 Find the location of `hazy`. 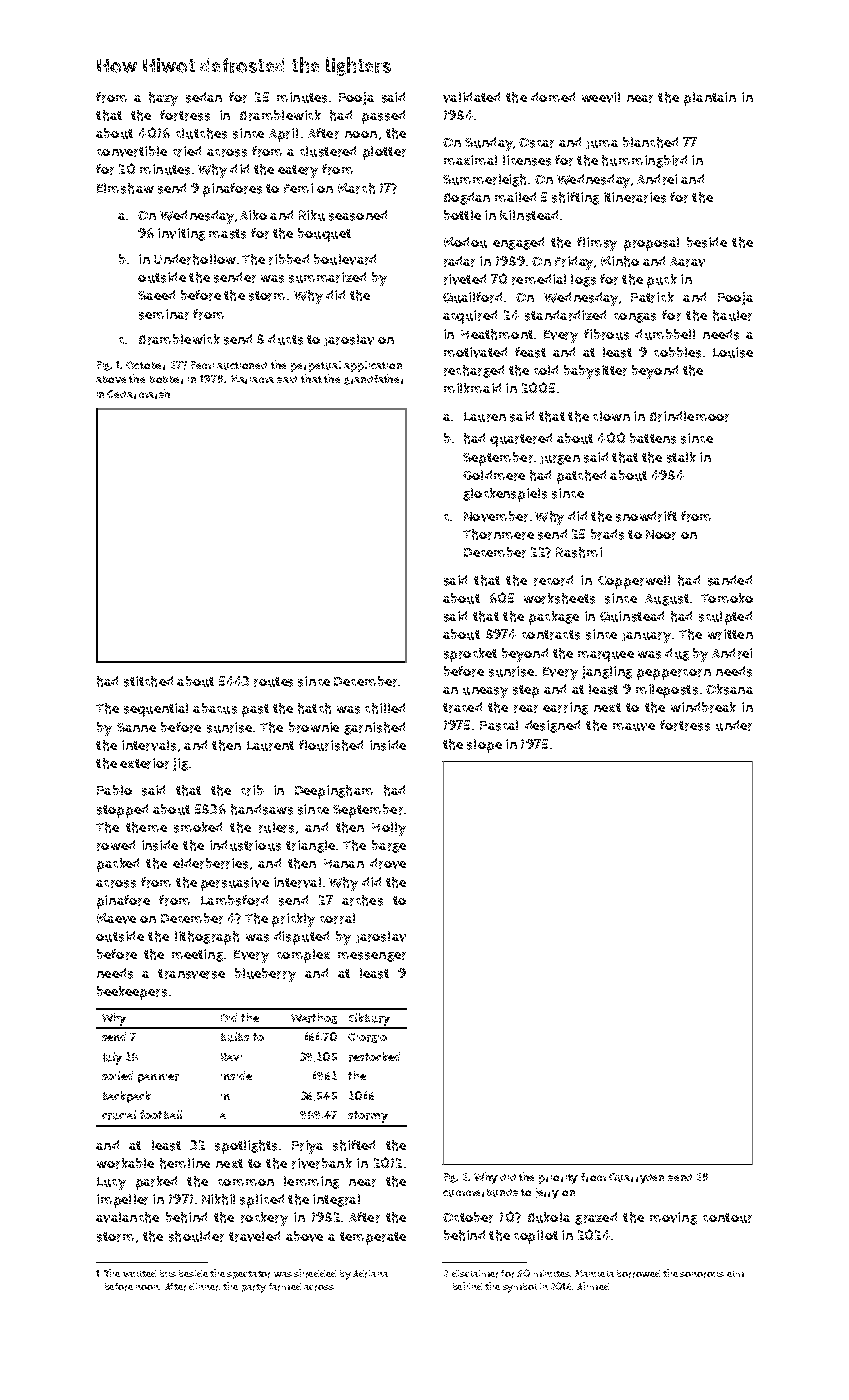

hazy is located at coordinates (163, 99).
